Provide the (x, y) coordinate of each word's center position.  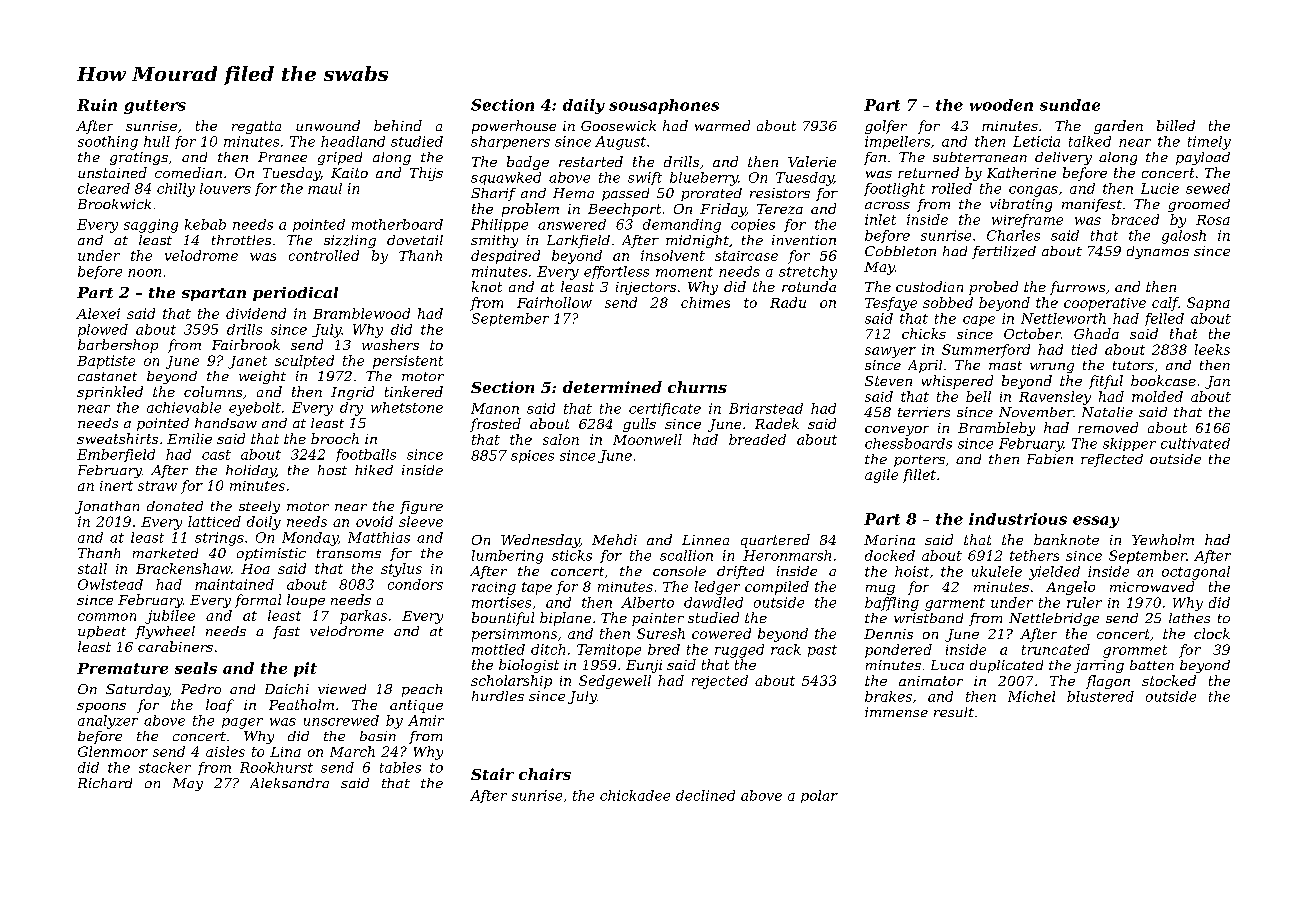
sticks (572, 555)
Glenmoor (113, 751)
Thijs (426, 174)
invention (804, 240)
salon (561, 439)
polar (819, 796)
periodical (295, 294)
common (107, 617)
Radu (788, 302)
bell (978, 396)
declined (705, 795)
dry (351, 409)
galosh (1184, 237)
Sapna (1208, 304)
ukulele (997, 571)
